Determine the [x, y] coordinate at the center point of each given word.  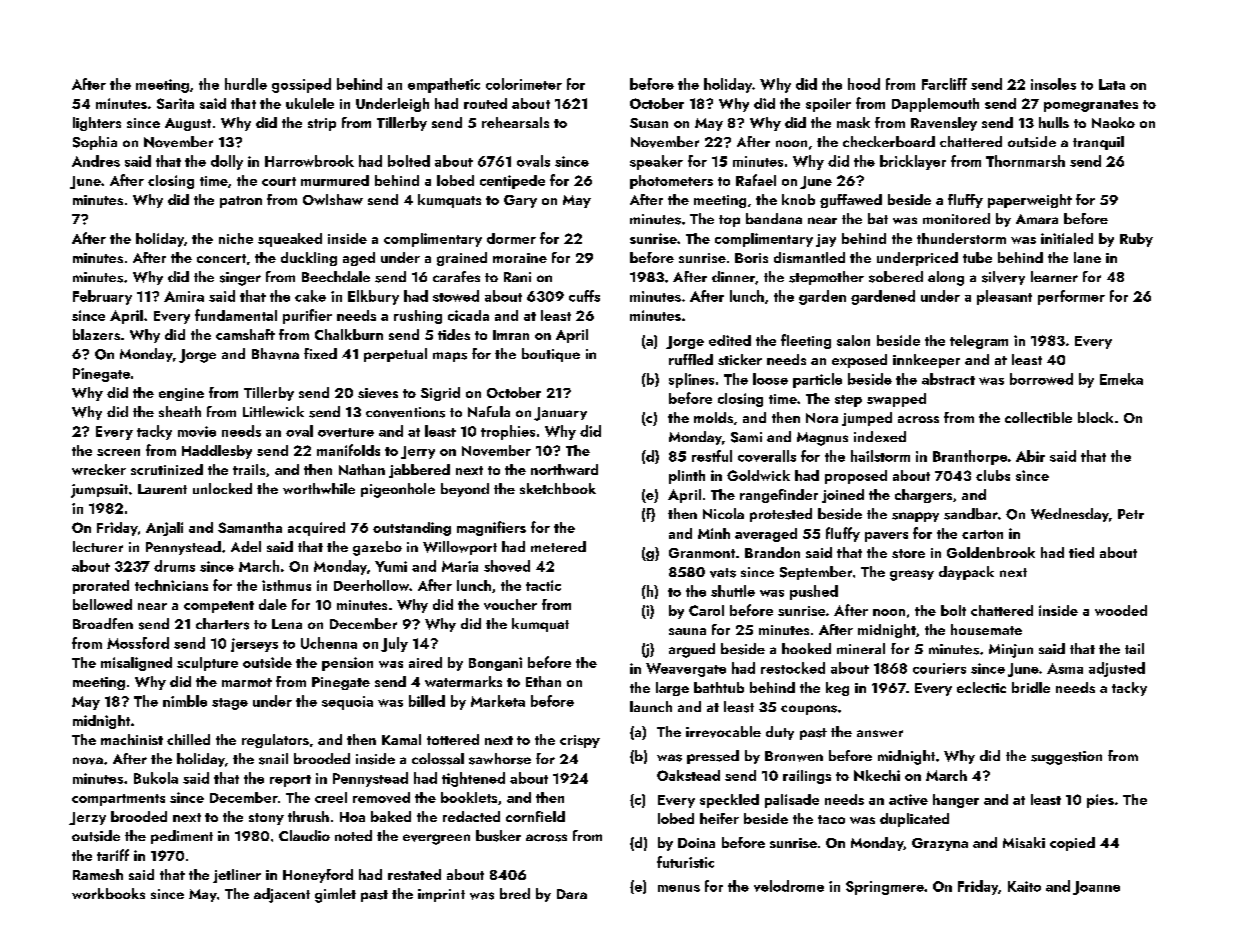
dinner [733, 276]
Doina [696, 843]
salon [853, 340]
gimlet [335, 895]
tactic [543, 585]
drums [174, 566]
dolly [227, 162]
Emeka [1121, 379]
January [560, 414]
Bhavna [275, 354]
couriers [939, 668]
